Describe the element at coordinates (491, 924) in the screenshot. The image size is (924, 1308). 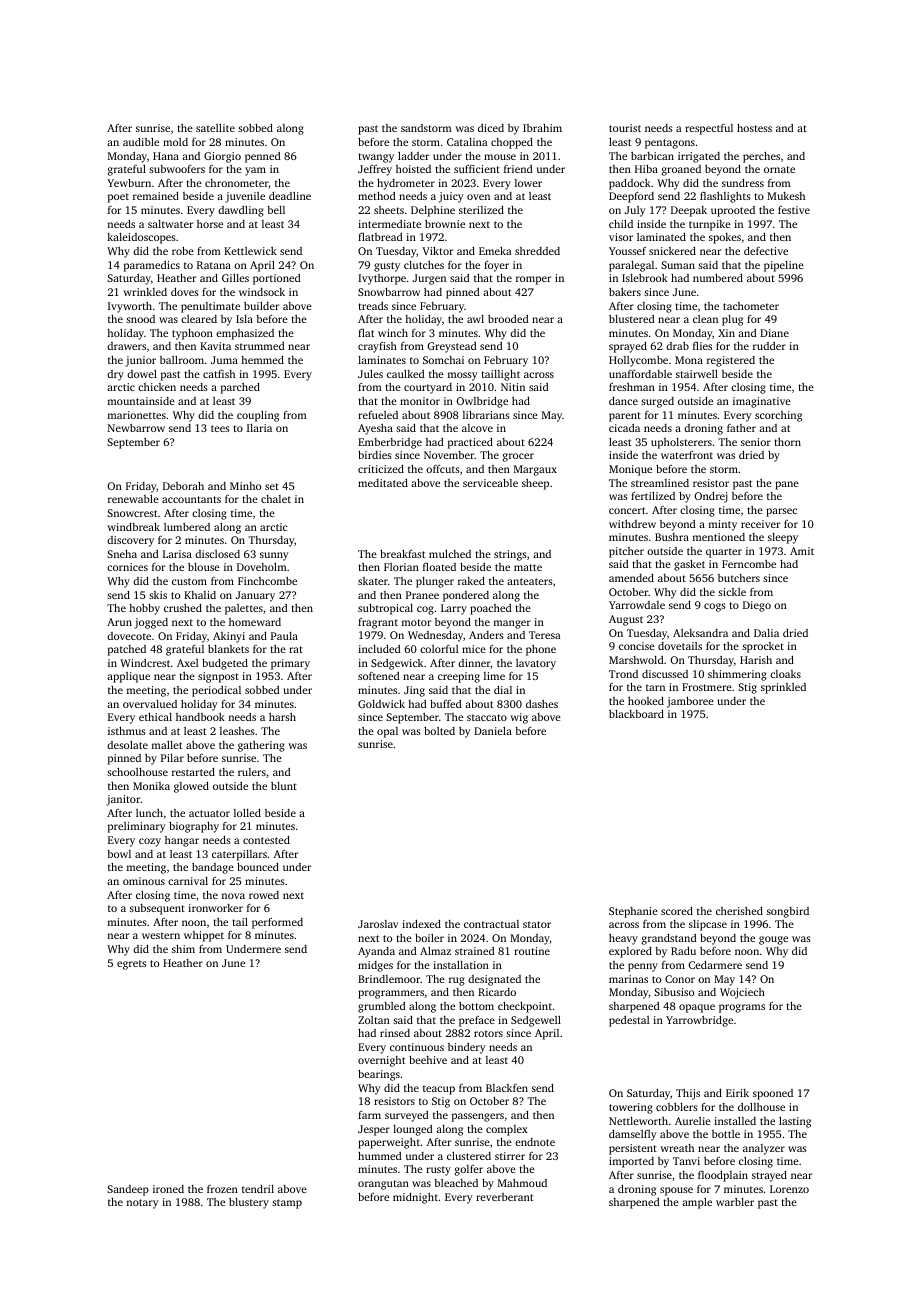
I see `contractual` at that location.
